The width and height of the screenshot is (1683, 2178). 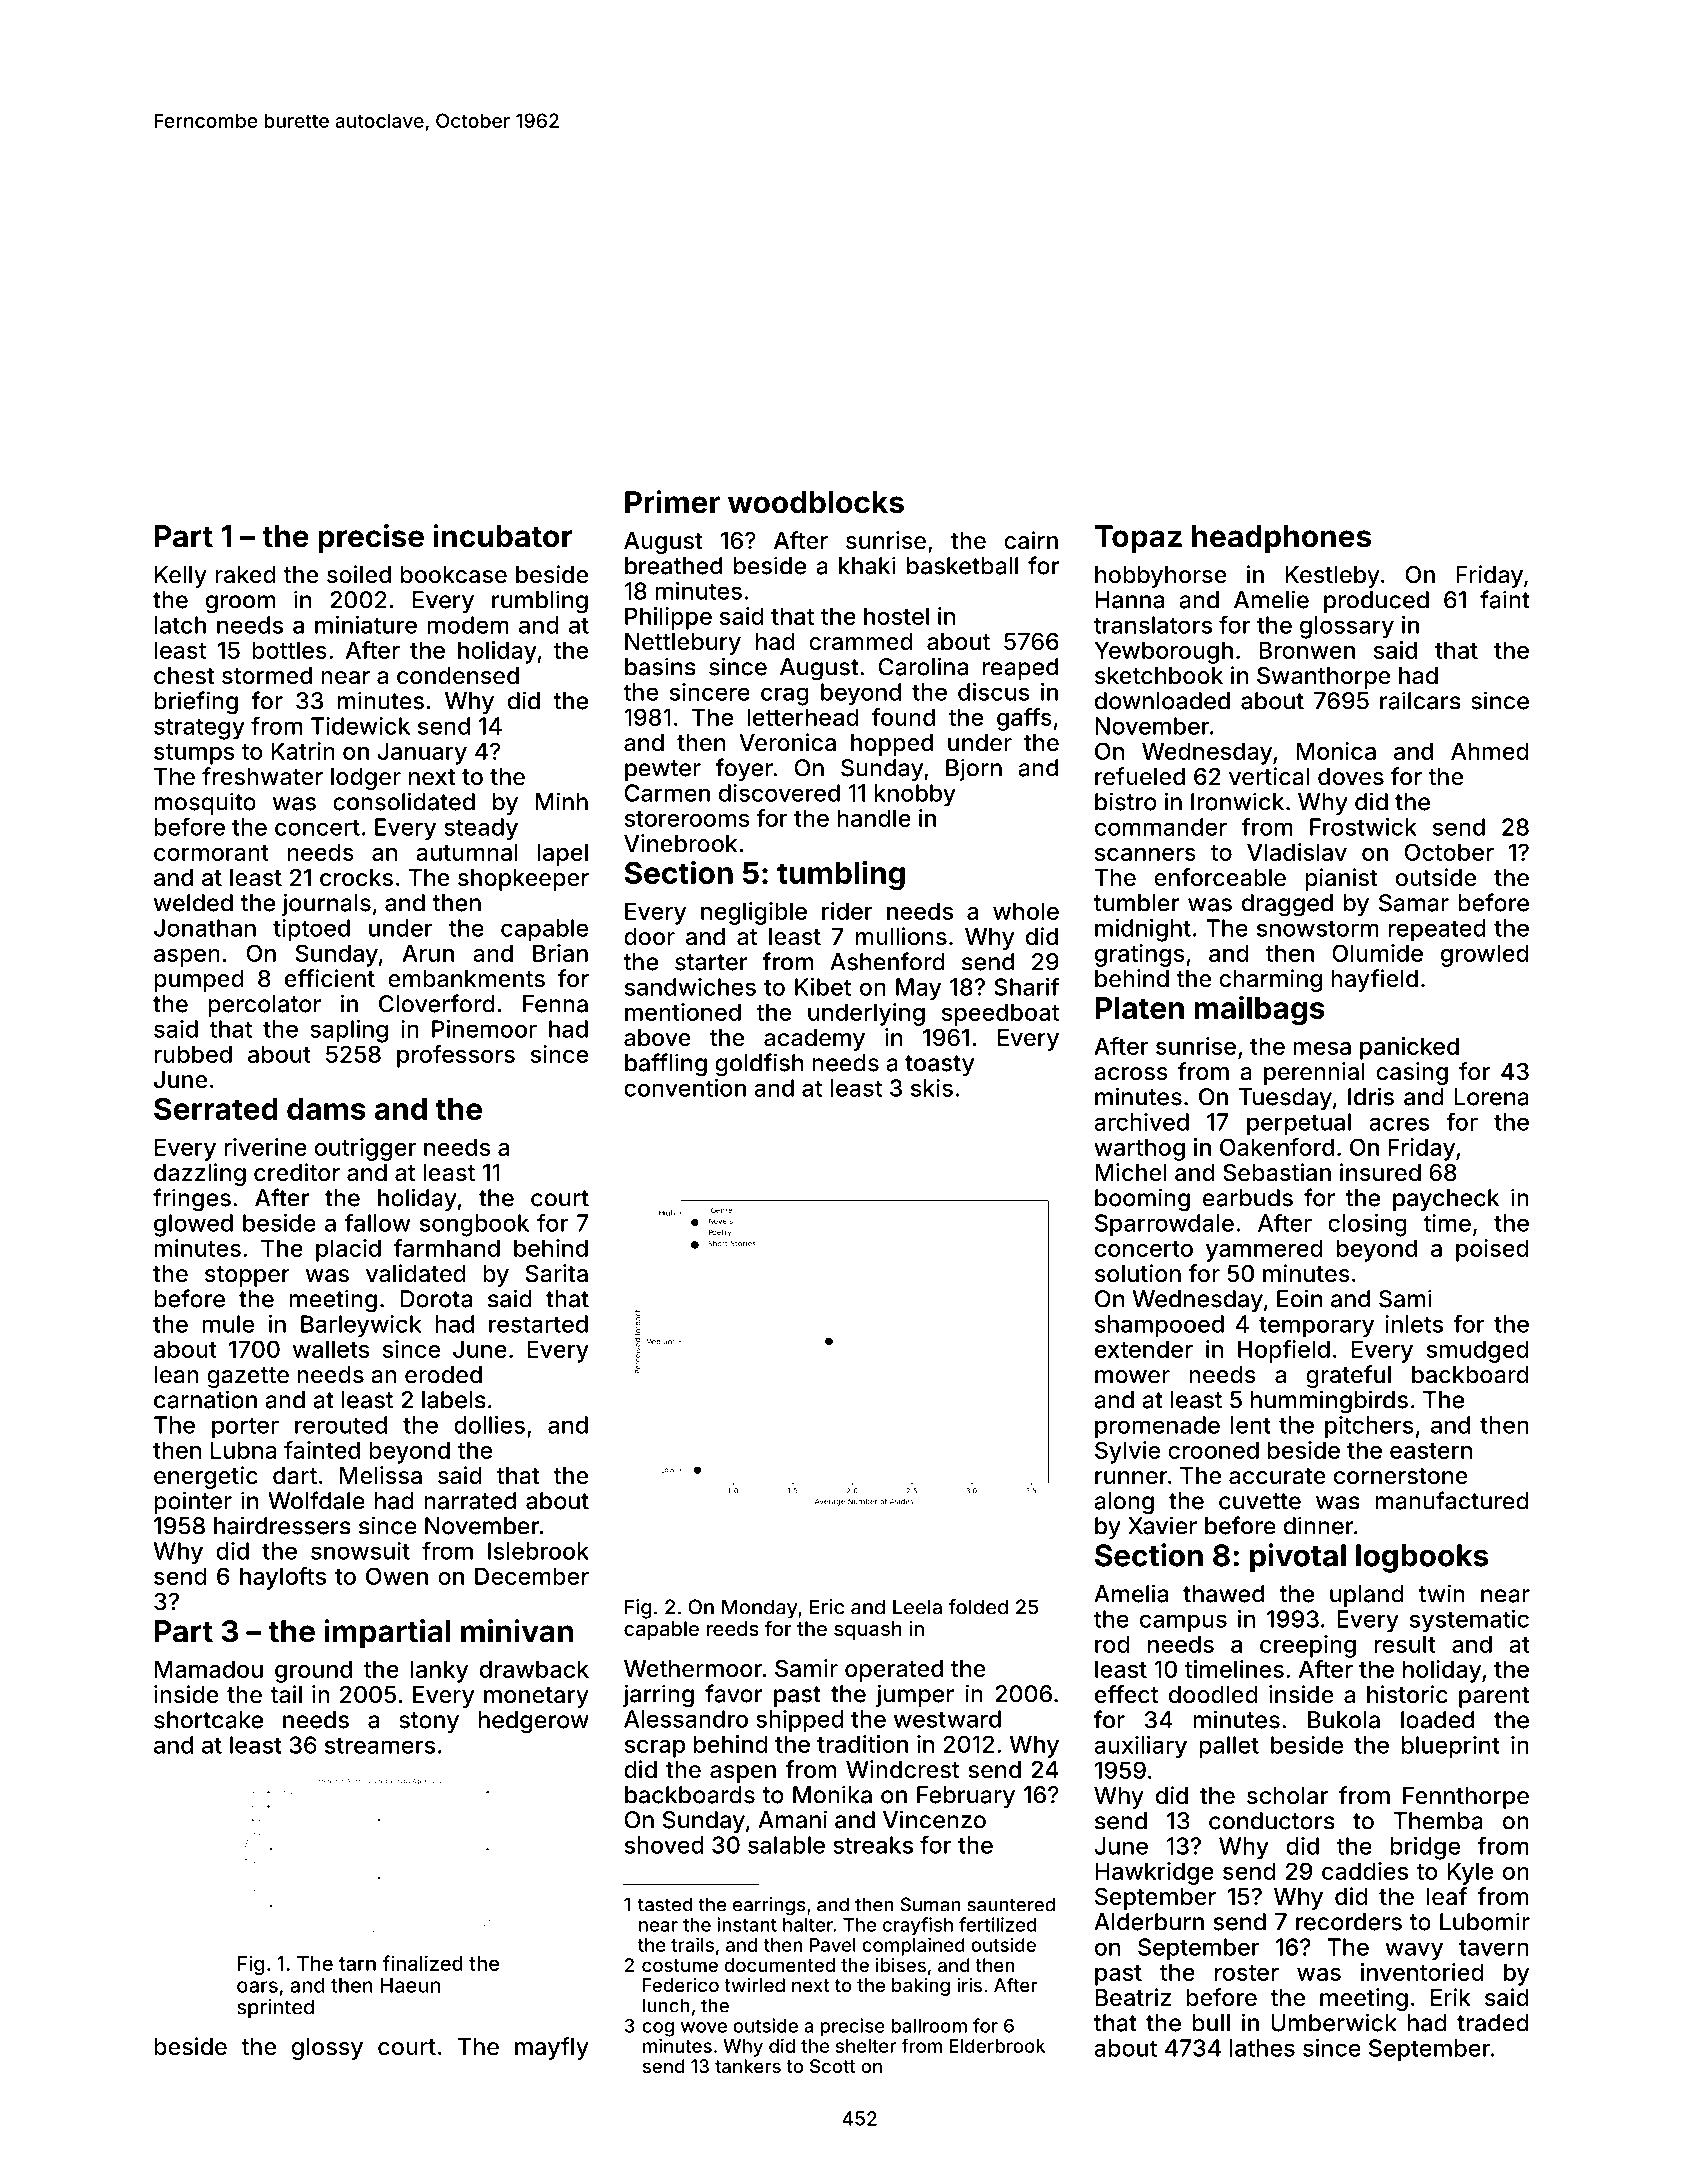 I want to click on glossy, so click(x=327, y=2049).
